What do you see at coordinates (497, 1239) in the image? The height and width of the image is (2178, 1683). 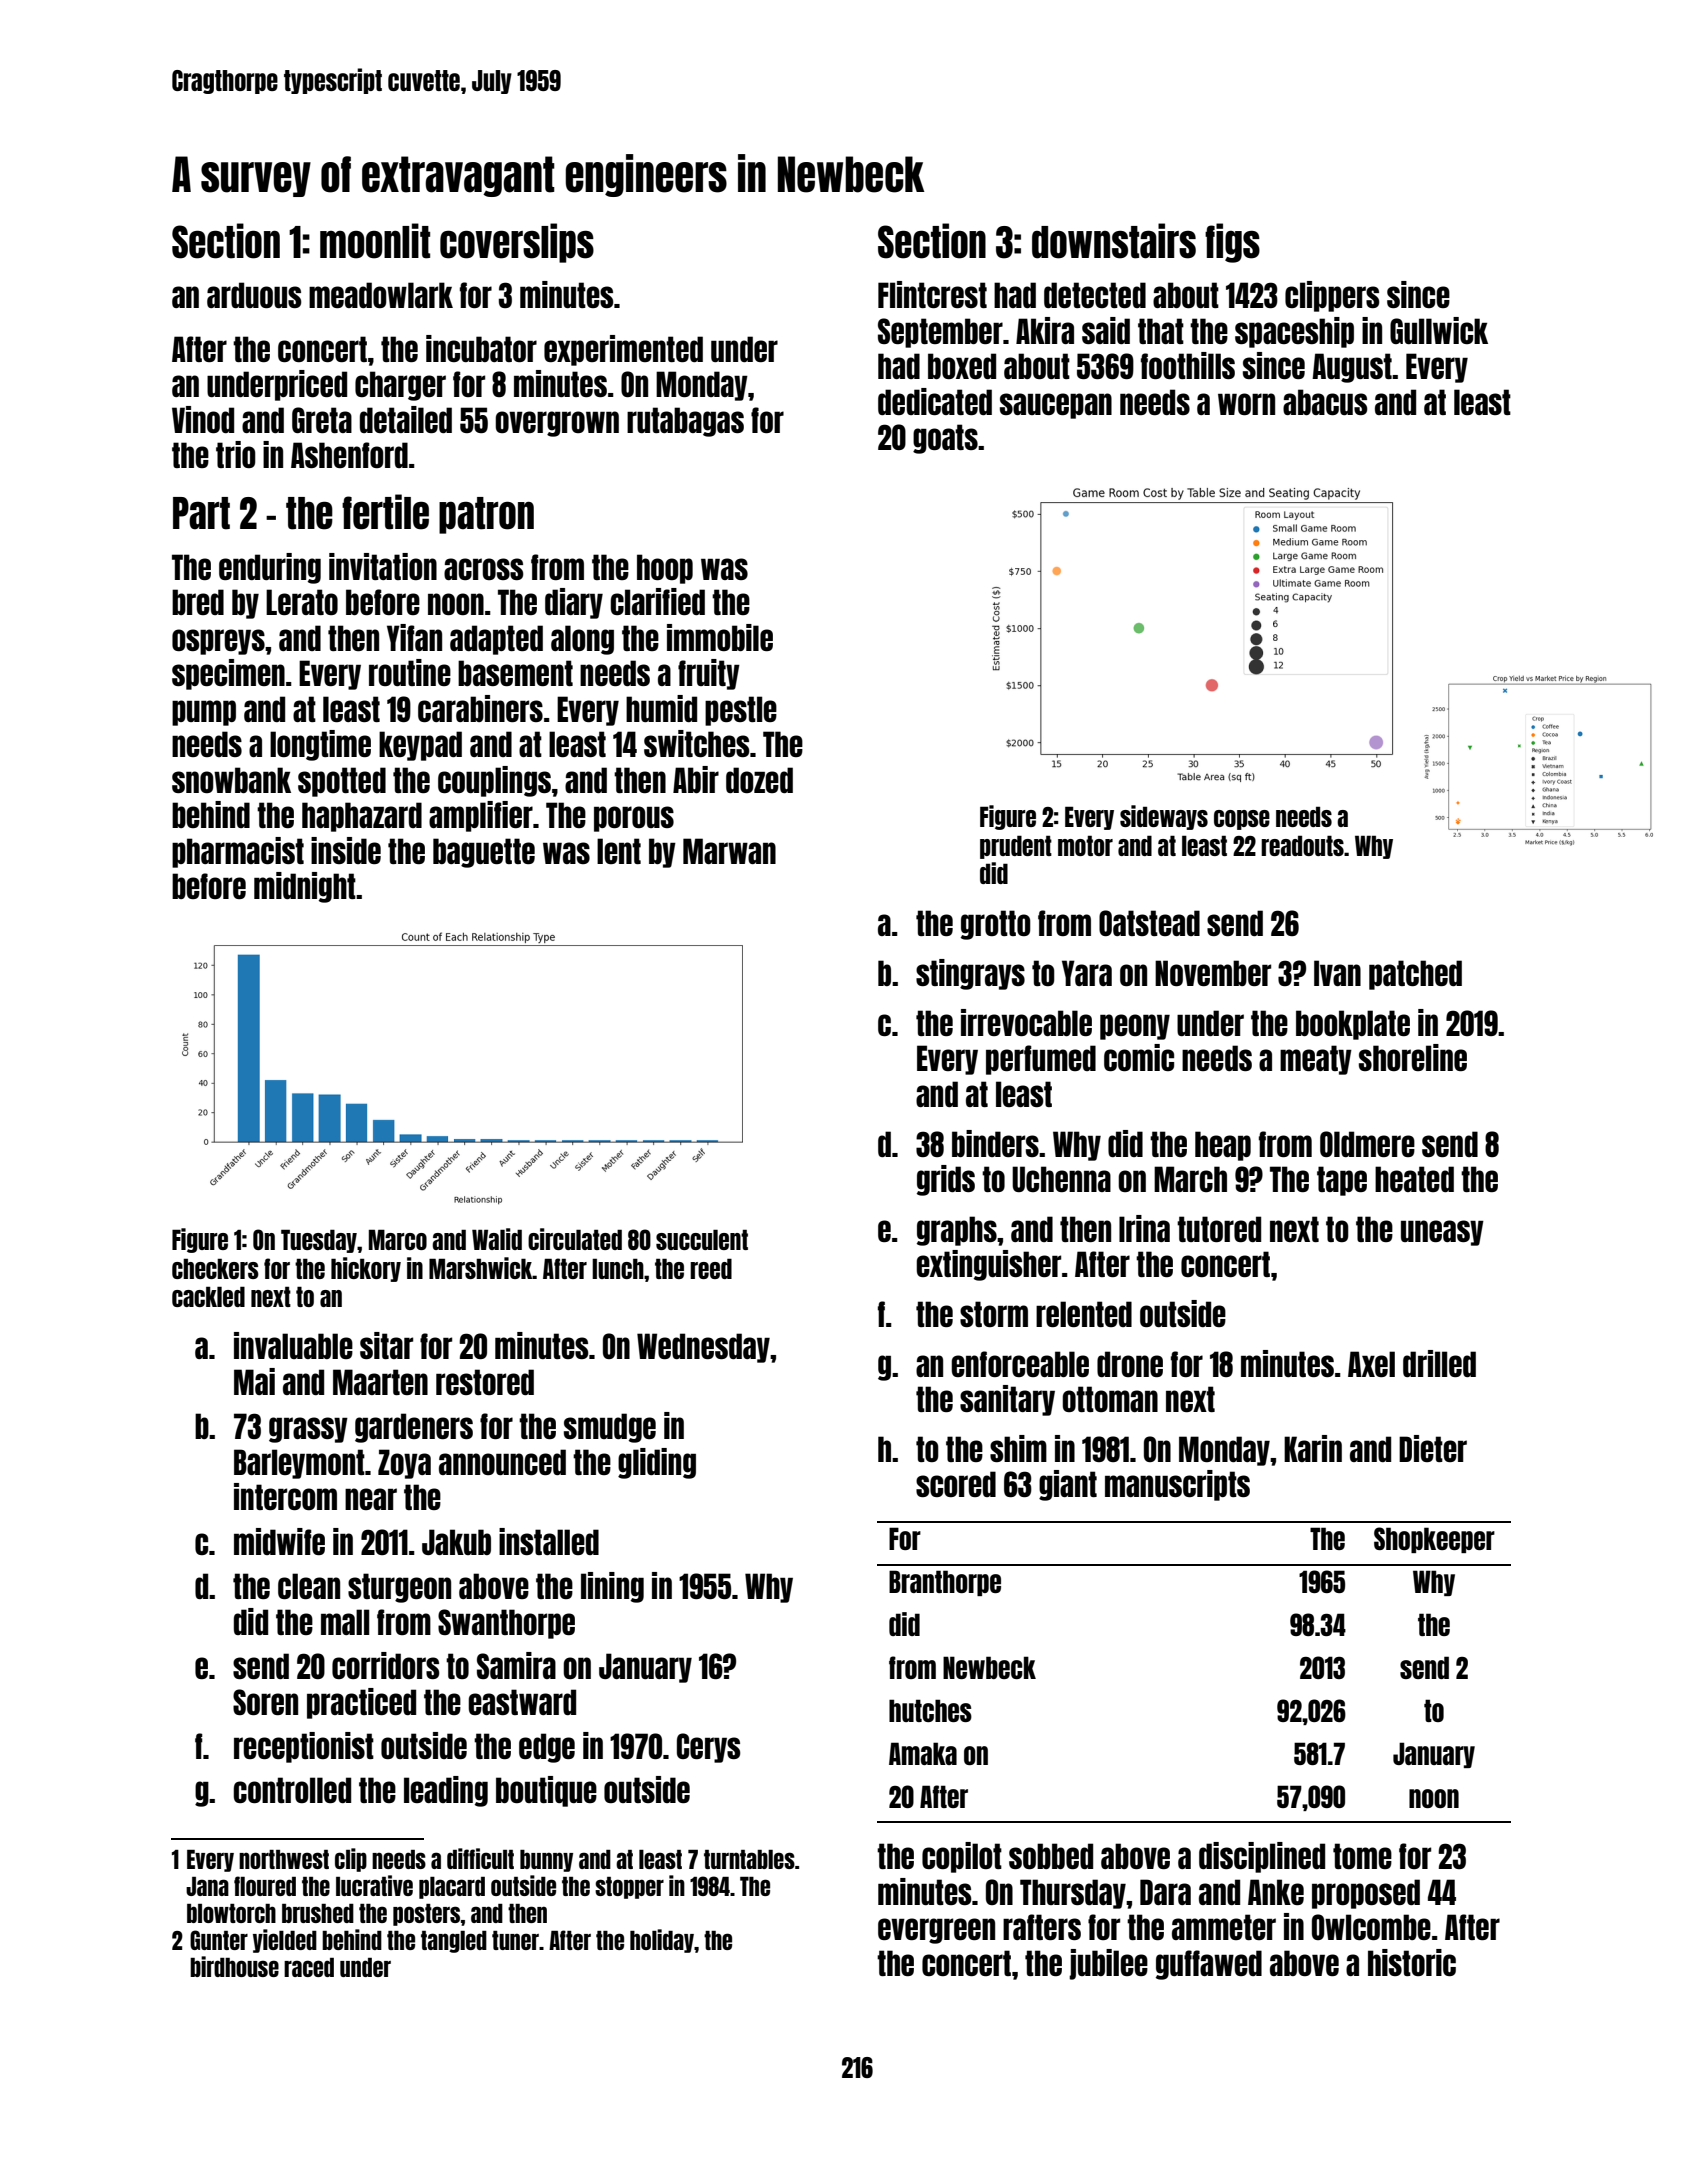 I see `Walid` at bounding box center [497, 1239].
